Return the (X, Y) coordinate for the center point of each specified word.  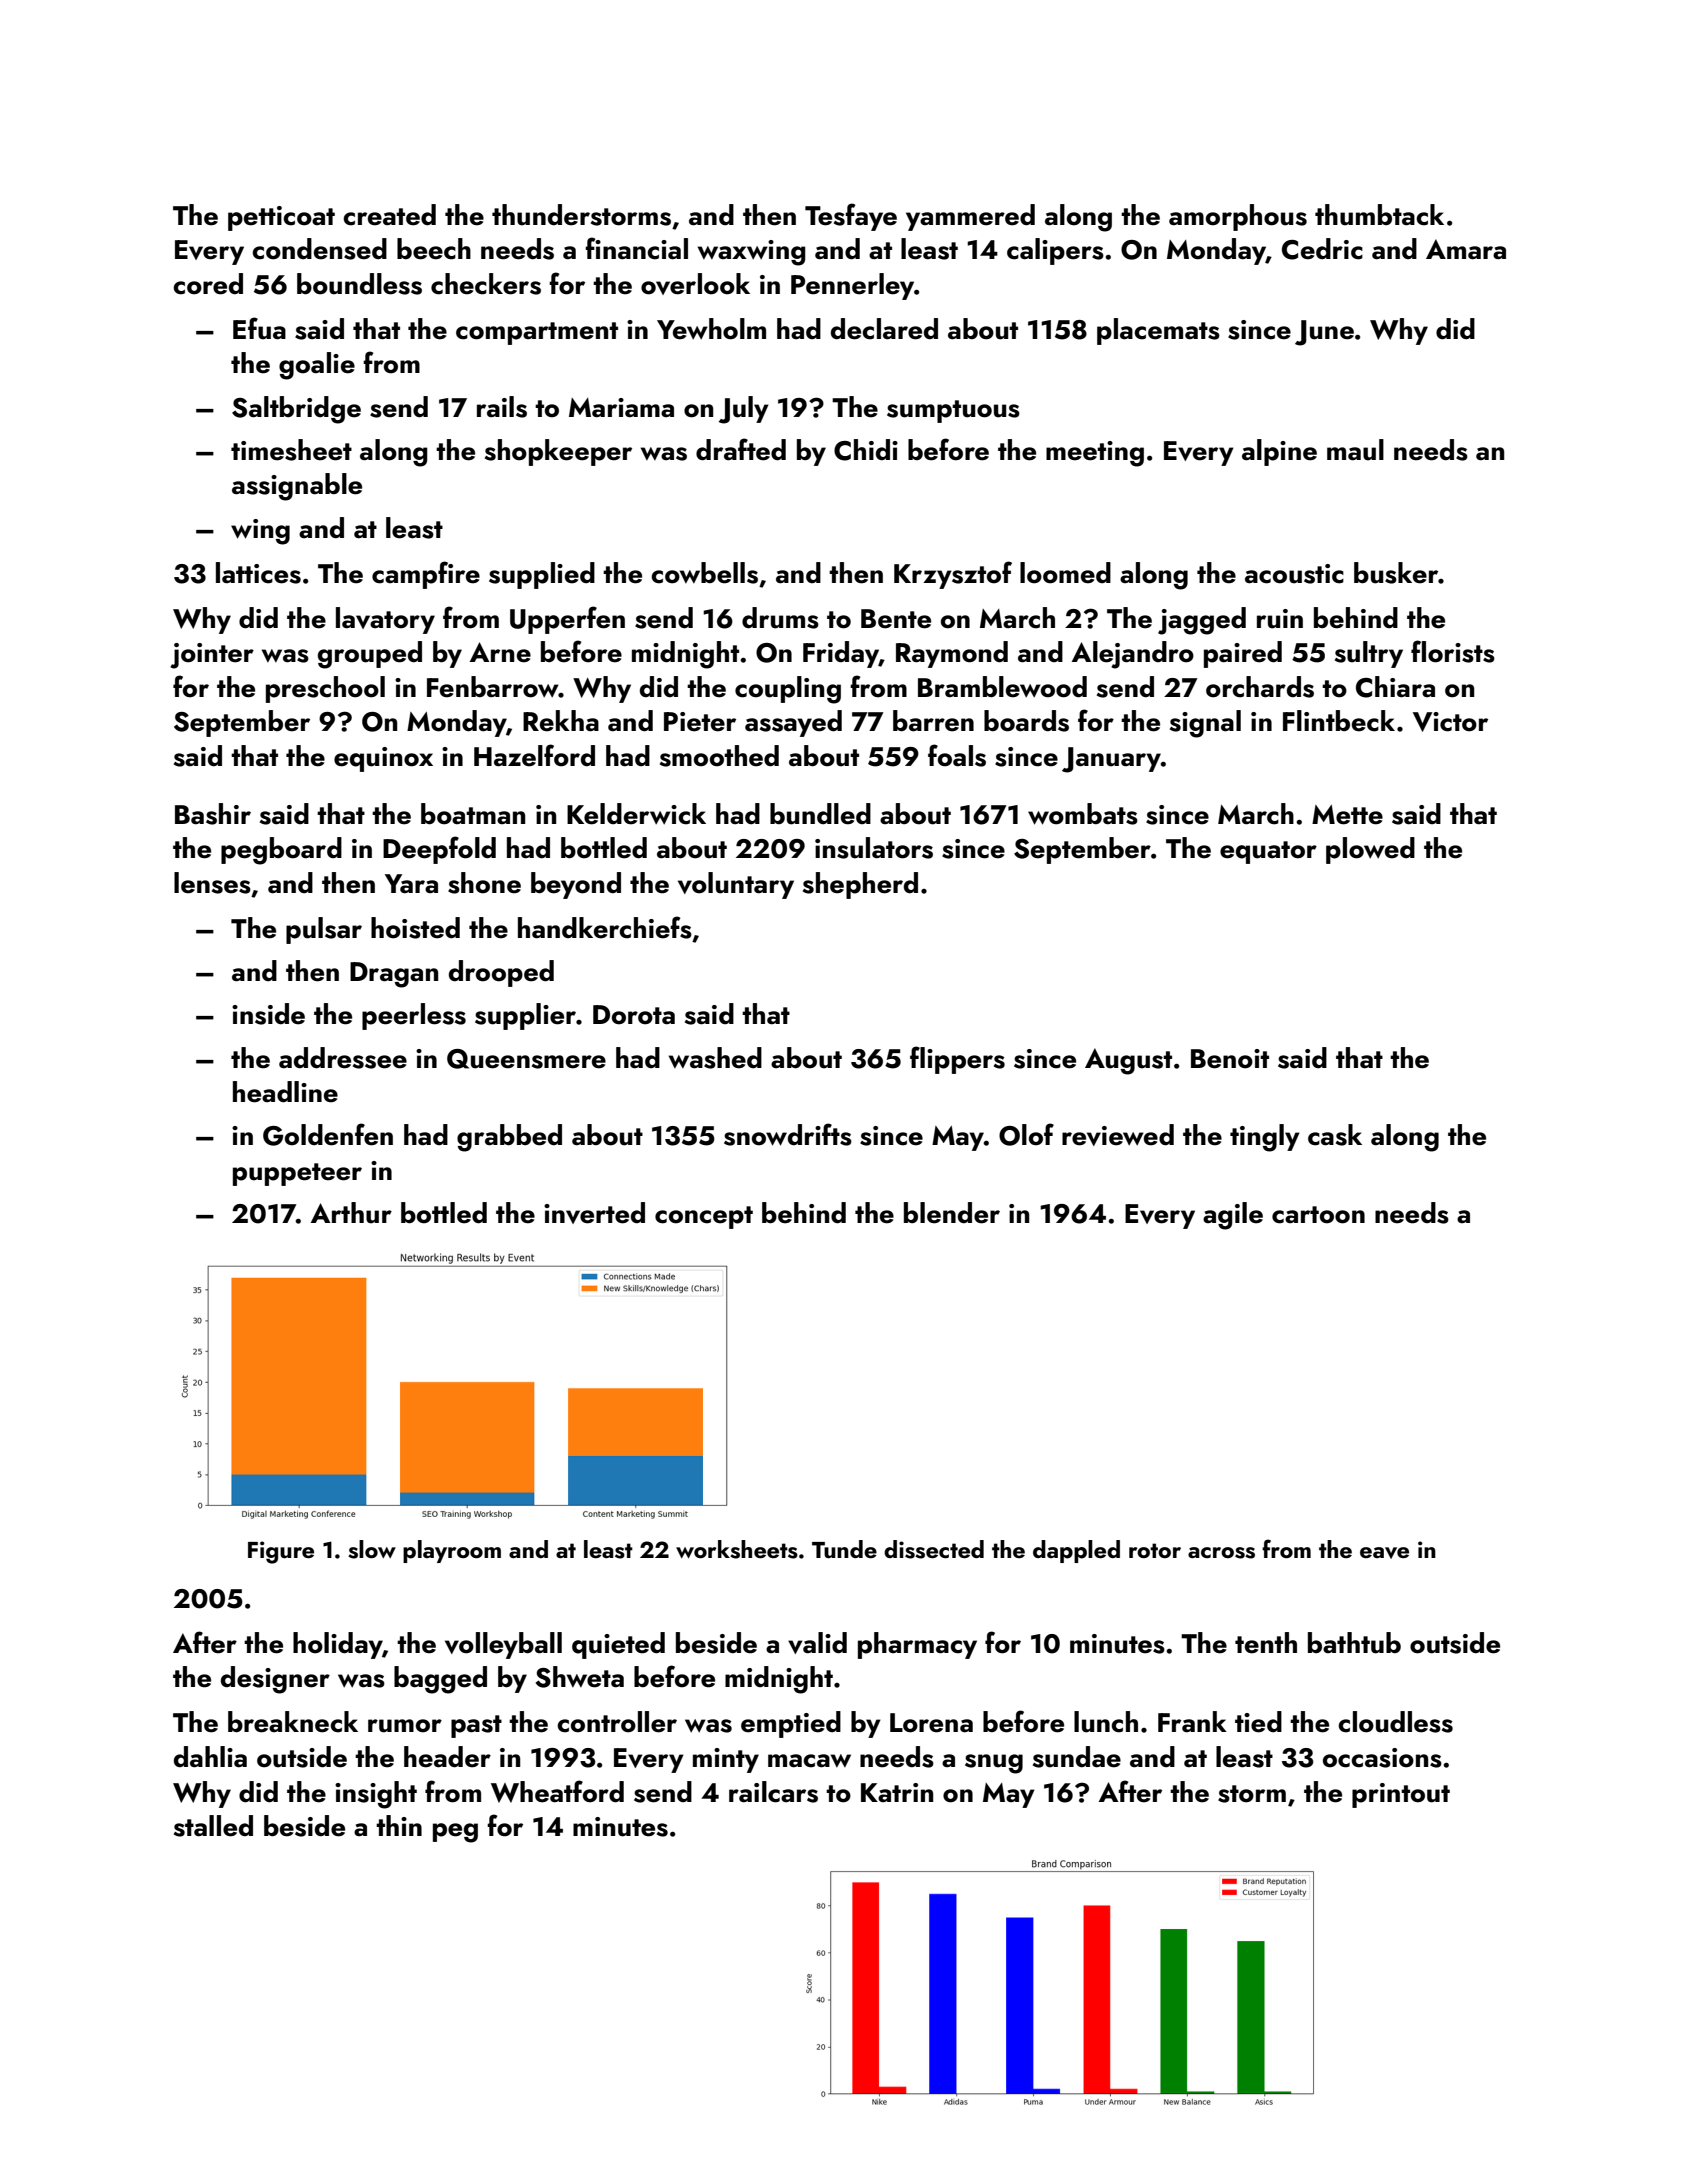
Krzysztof (953, 575)
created (389, 215)
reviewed (1118, 1135)
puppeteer (297, 1174)
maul (1355, 450)
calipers (1055, 251)
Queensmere (526, 1059)
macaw (809, 1761)
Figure (281, 1552)
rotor (1155, 1550)
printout (1401, 1795)
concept (704, 1217)
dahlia (210, 1757)
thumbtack (1379, 215)
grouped (370, 655)
